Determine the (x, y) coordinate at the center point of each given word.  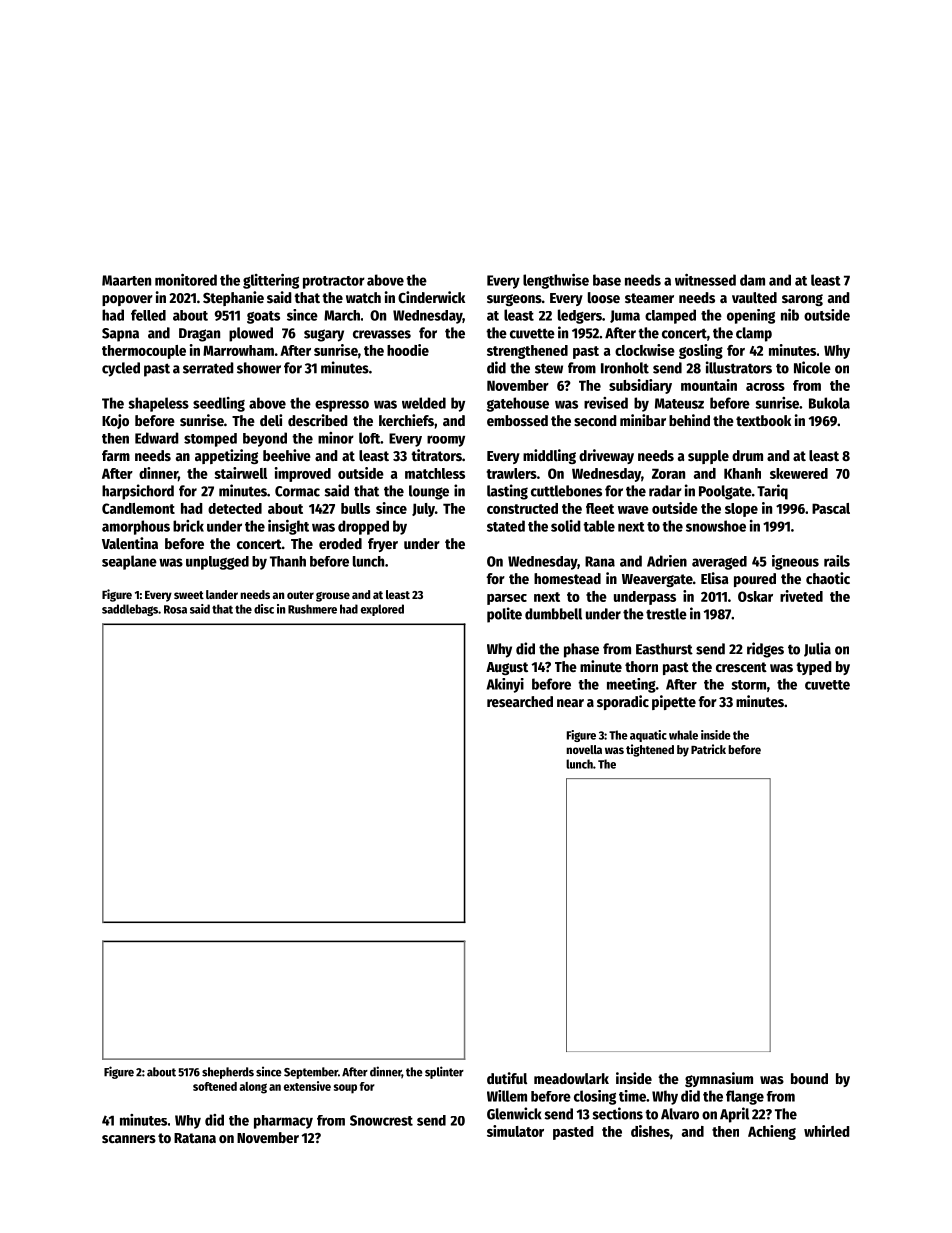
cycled (121, 369)
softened (215, 1086)
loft (370, 438)
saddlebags (130, 610)
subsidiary (640, 386)
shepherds (228, 1073)
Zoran (668, 473)
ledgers (580, 316)
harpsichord (138, 492)
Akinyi (505, 685)
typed (814, 668)
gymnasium (719, 1079)
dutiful (507, 1078)
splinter (444, 1072)
